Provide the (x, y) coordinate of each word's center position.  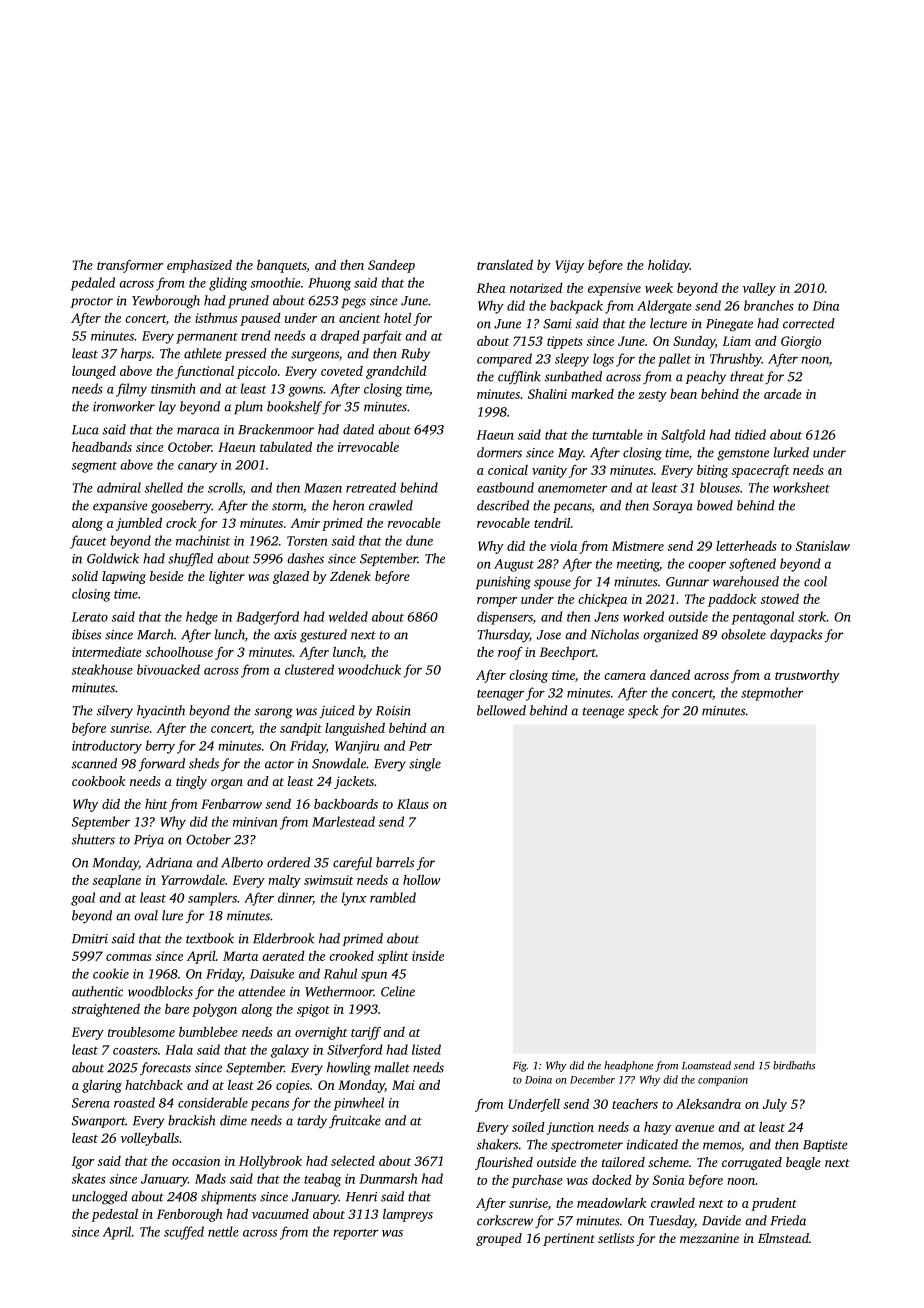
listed (426, 1049)
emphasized (199, 266)
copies (293, 1086)
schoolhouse (179, 652)
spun (374, 977)
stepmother (772, 694)
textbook (210, 938)
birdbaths (794, 1065)
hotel (397, 318)
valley (759, 289)
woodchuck (369, 669)
